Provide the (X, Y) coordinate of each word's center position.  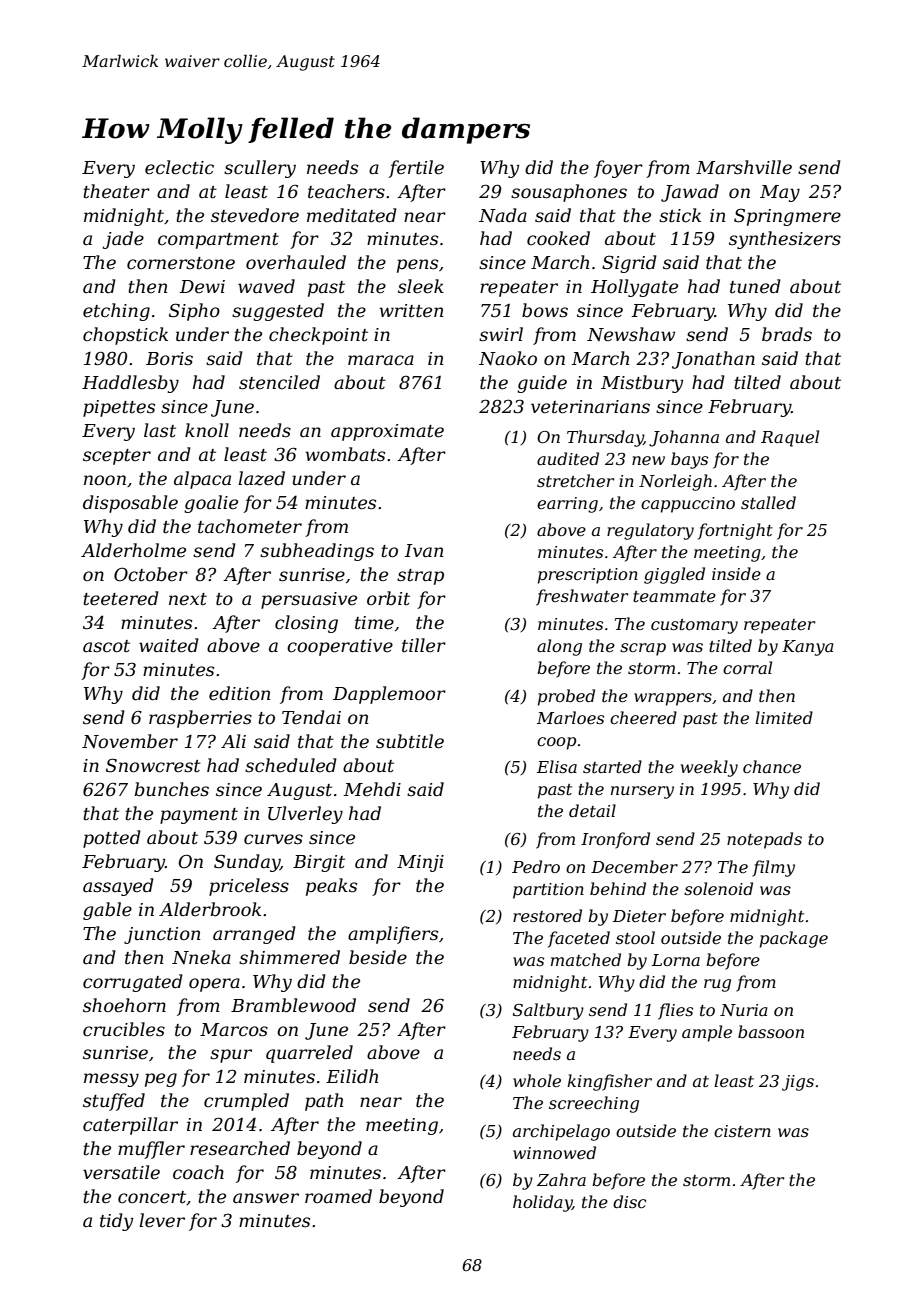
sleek (421, 286)
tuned (755, 286)
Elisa (557, 766)
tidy (116, 1222)
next (188, 599)
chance (772, 766)
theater (116, 191)
